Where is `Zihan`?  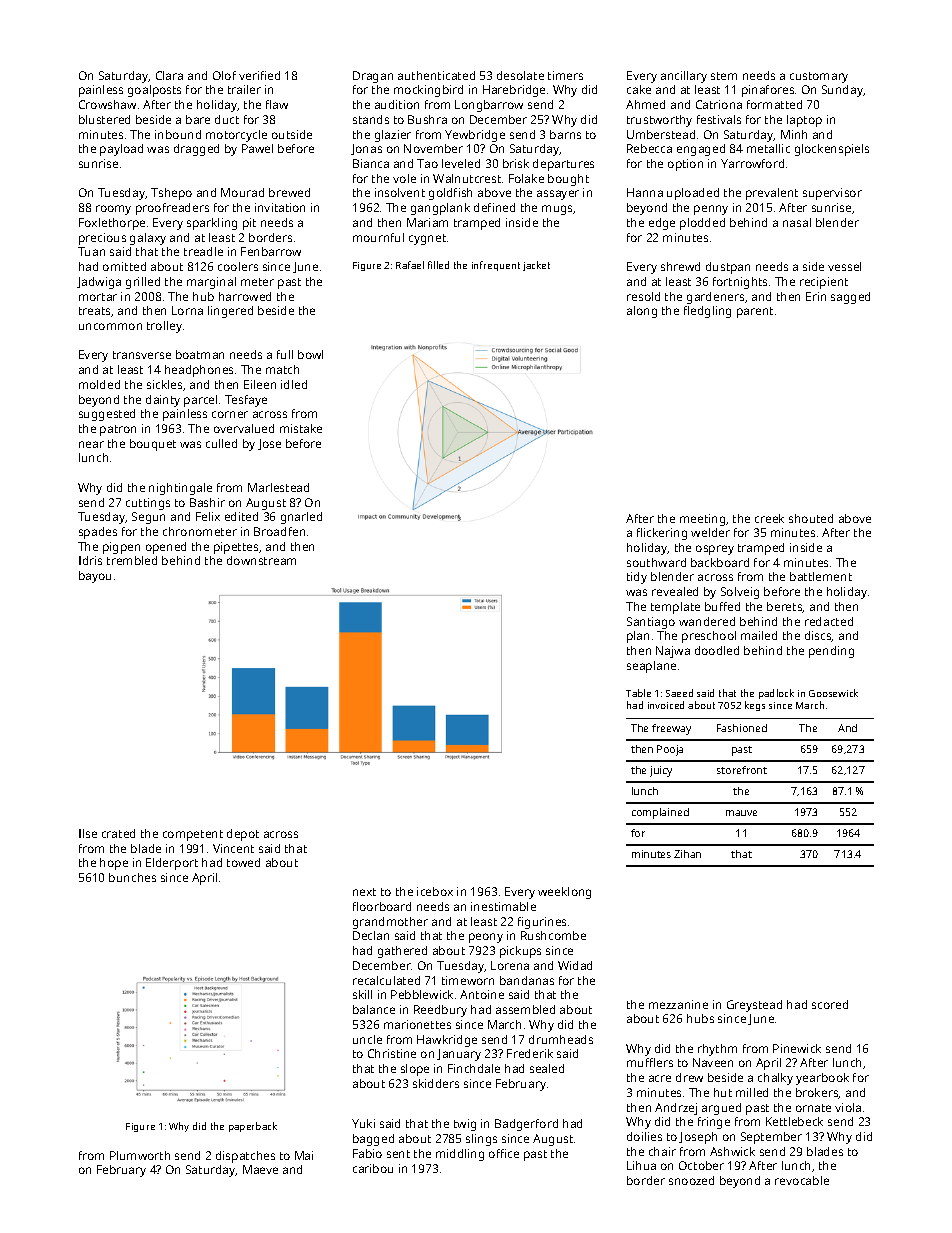 Zihan is located at coordinates (687, 854).
